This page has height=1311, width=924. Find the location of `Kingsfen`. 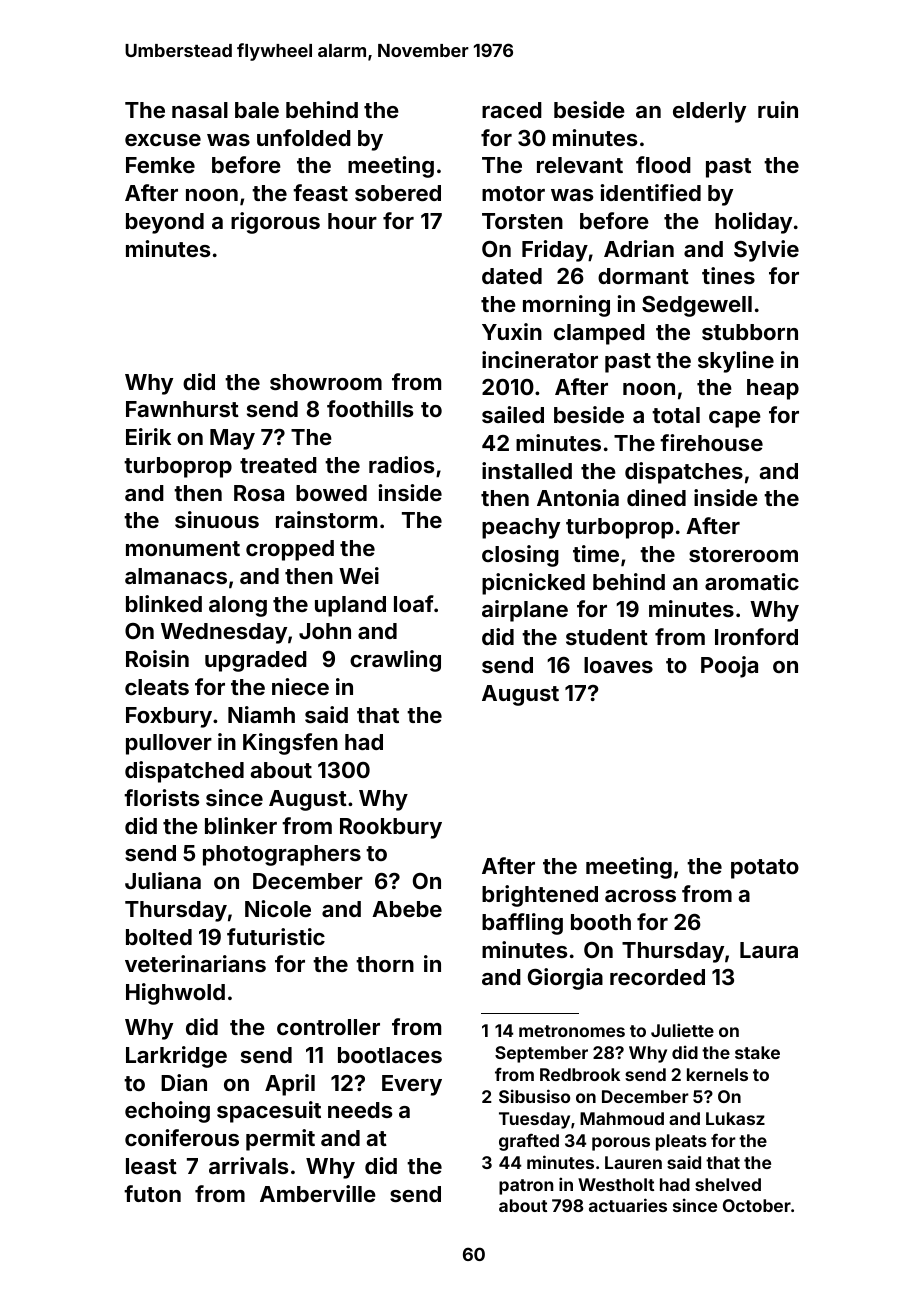

Kingsfen is located at coordinates (290, 744).
